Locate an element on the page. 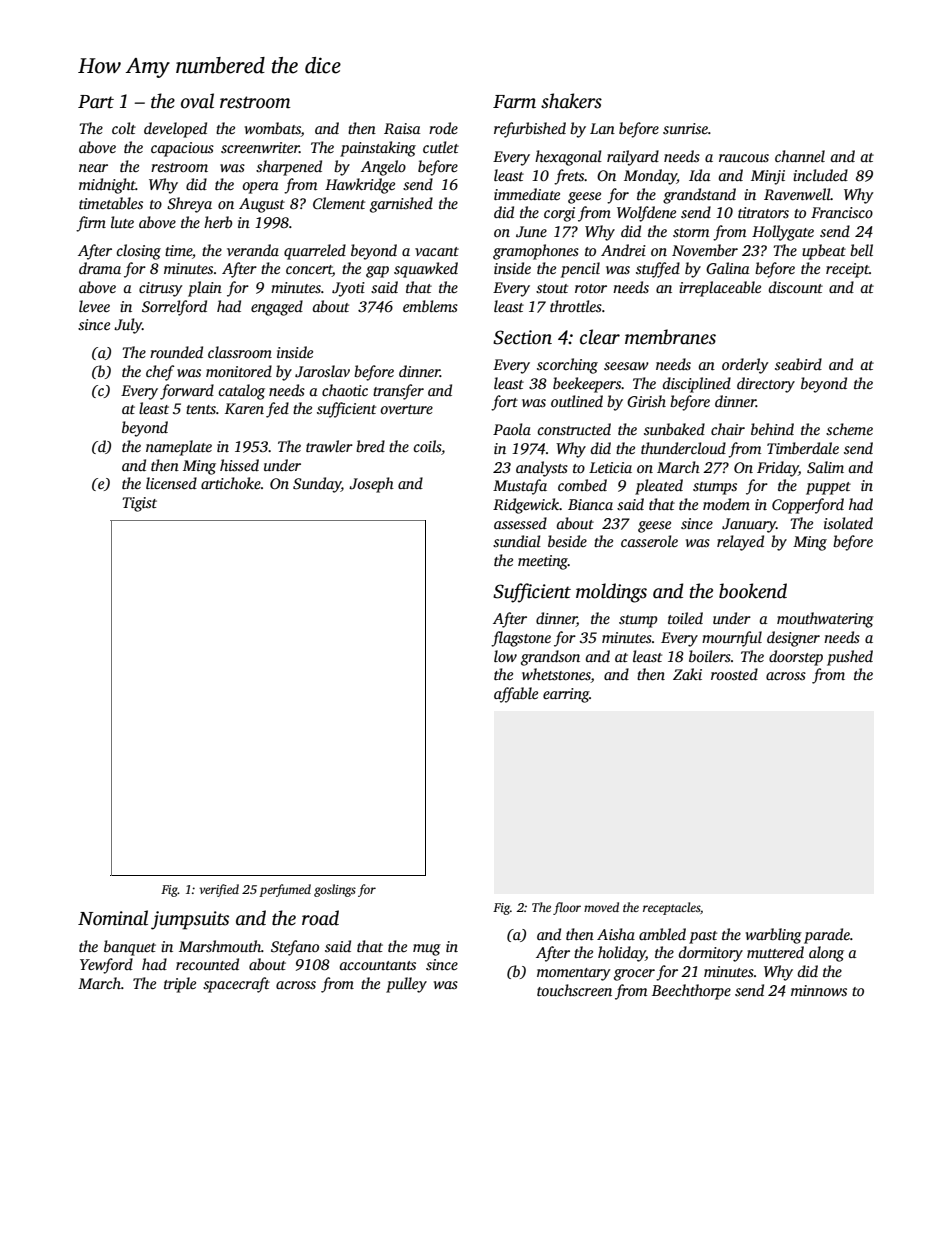 The image size is (952, 1233). verified is located at coordinates (219, 890).
